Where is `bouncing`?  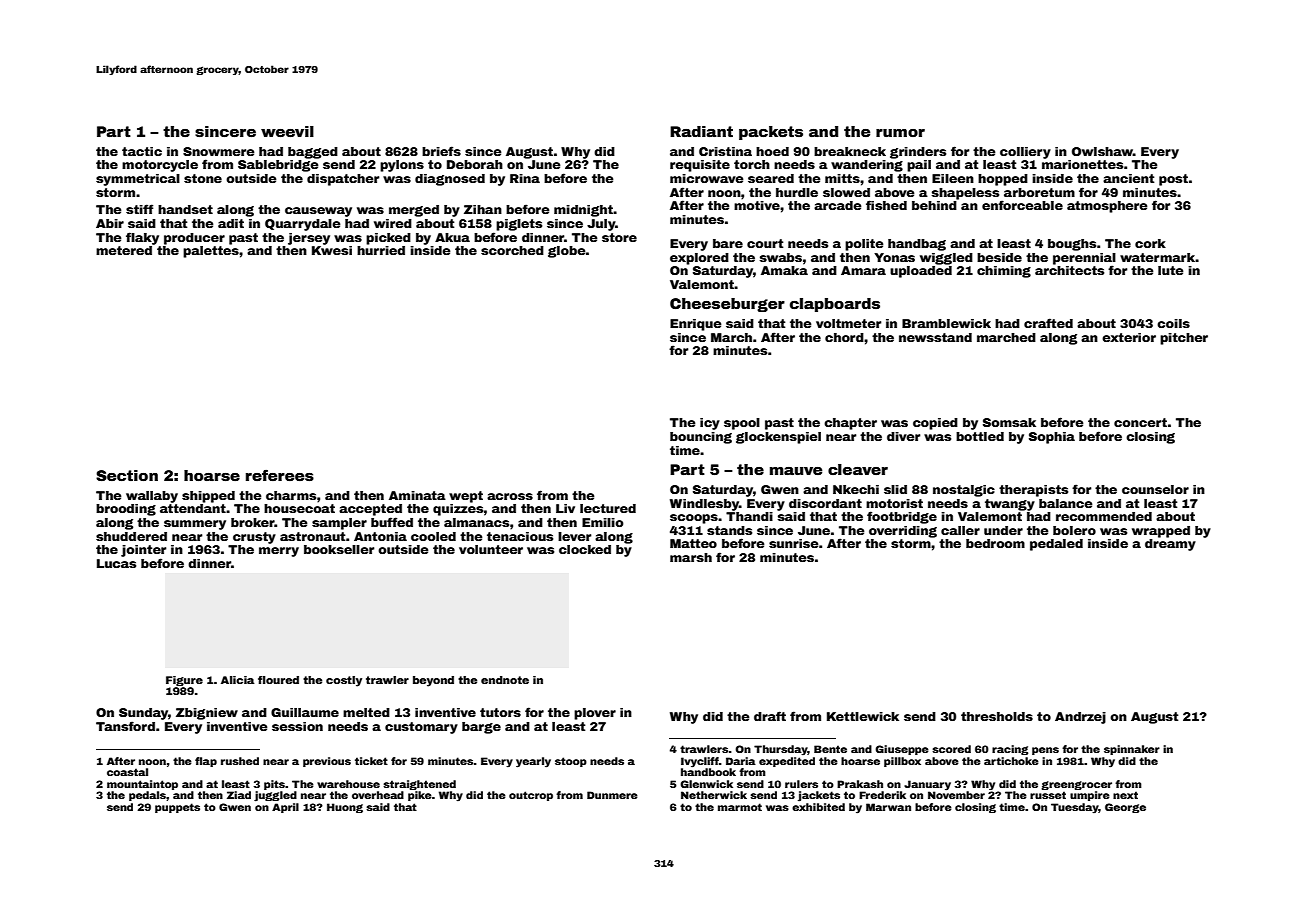 bouncing is located at coordinates (701, 438).
